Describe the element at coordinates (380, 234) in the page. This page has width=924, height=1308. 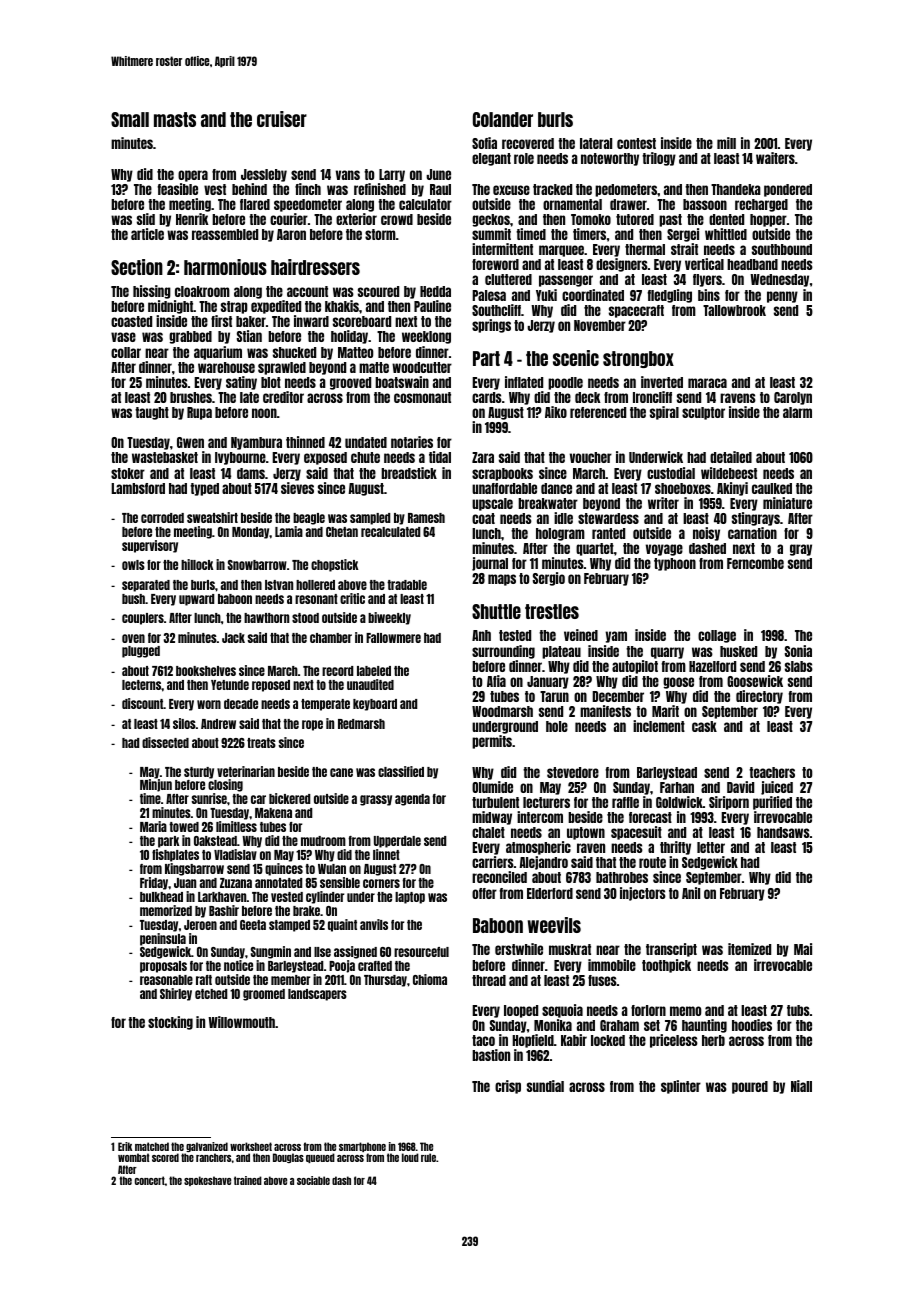
I see `storm` at that location.
